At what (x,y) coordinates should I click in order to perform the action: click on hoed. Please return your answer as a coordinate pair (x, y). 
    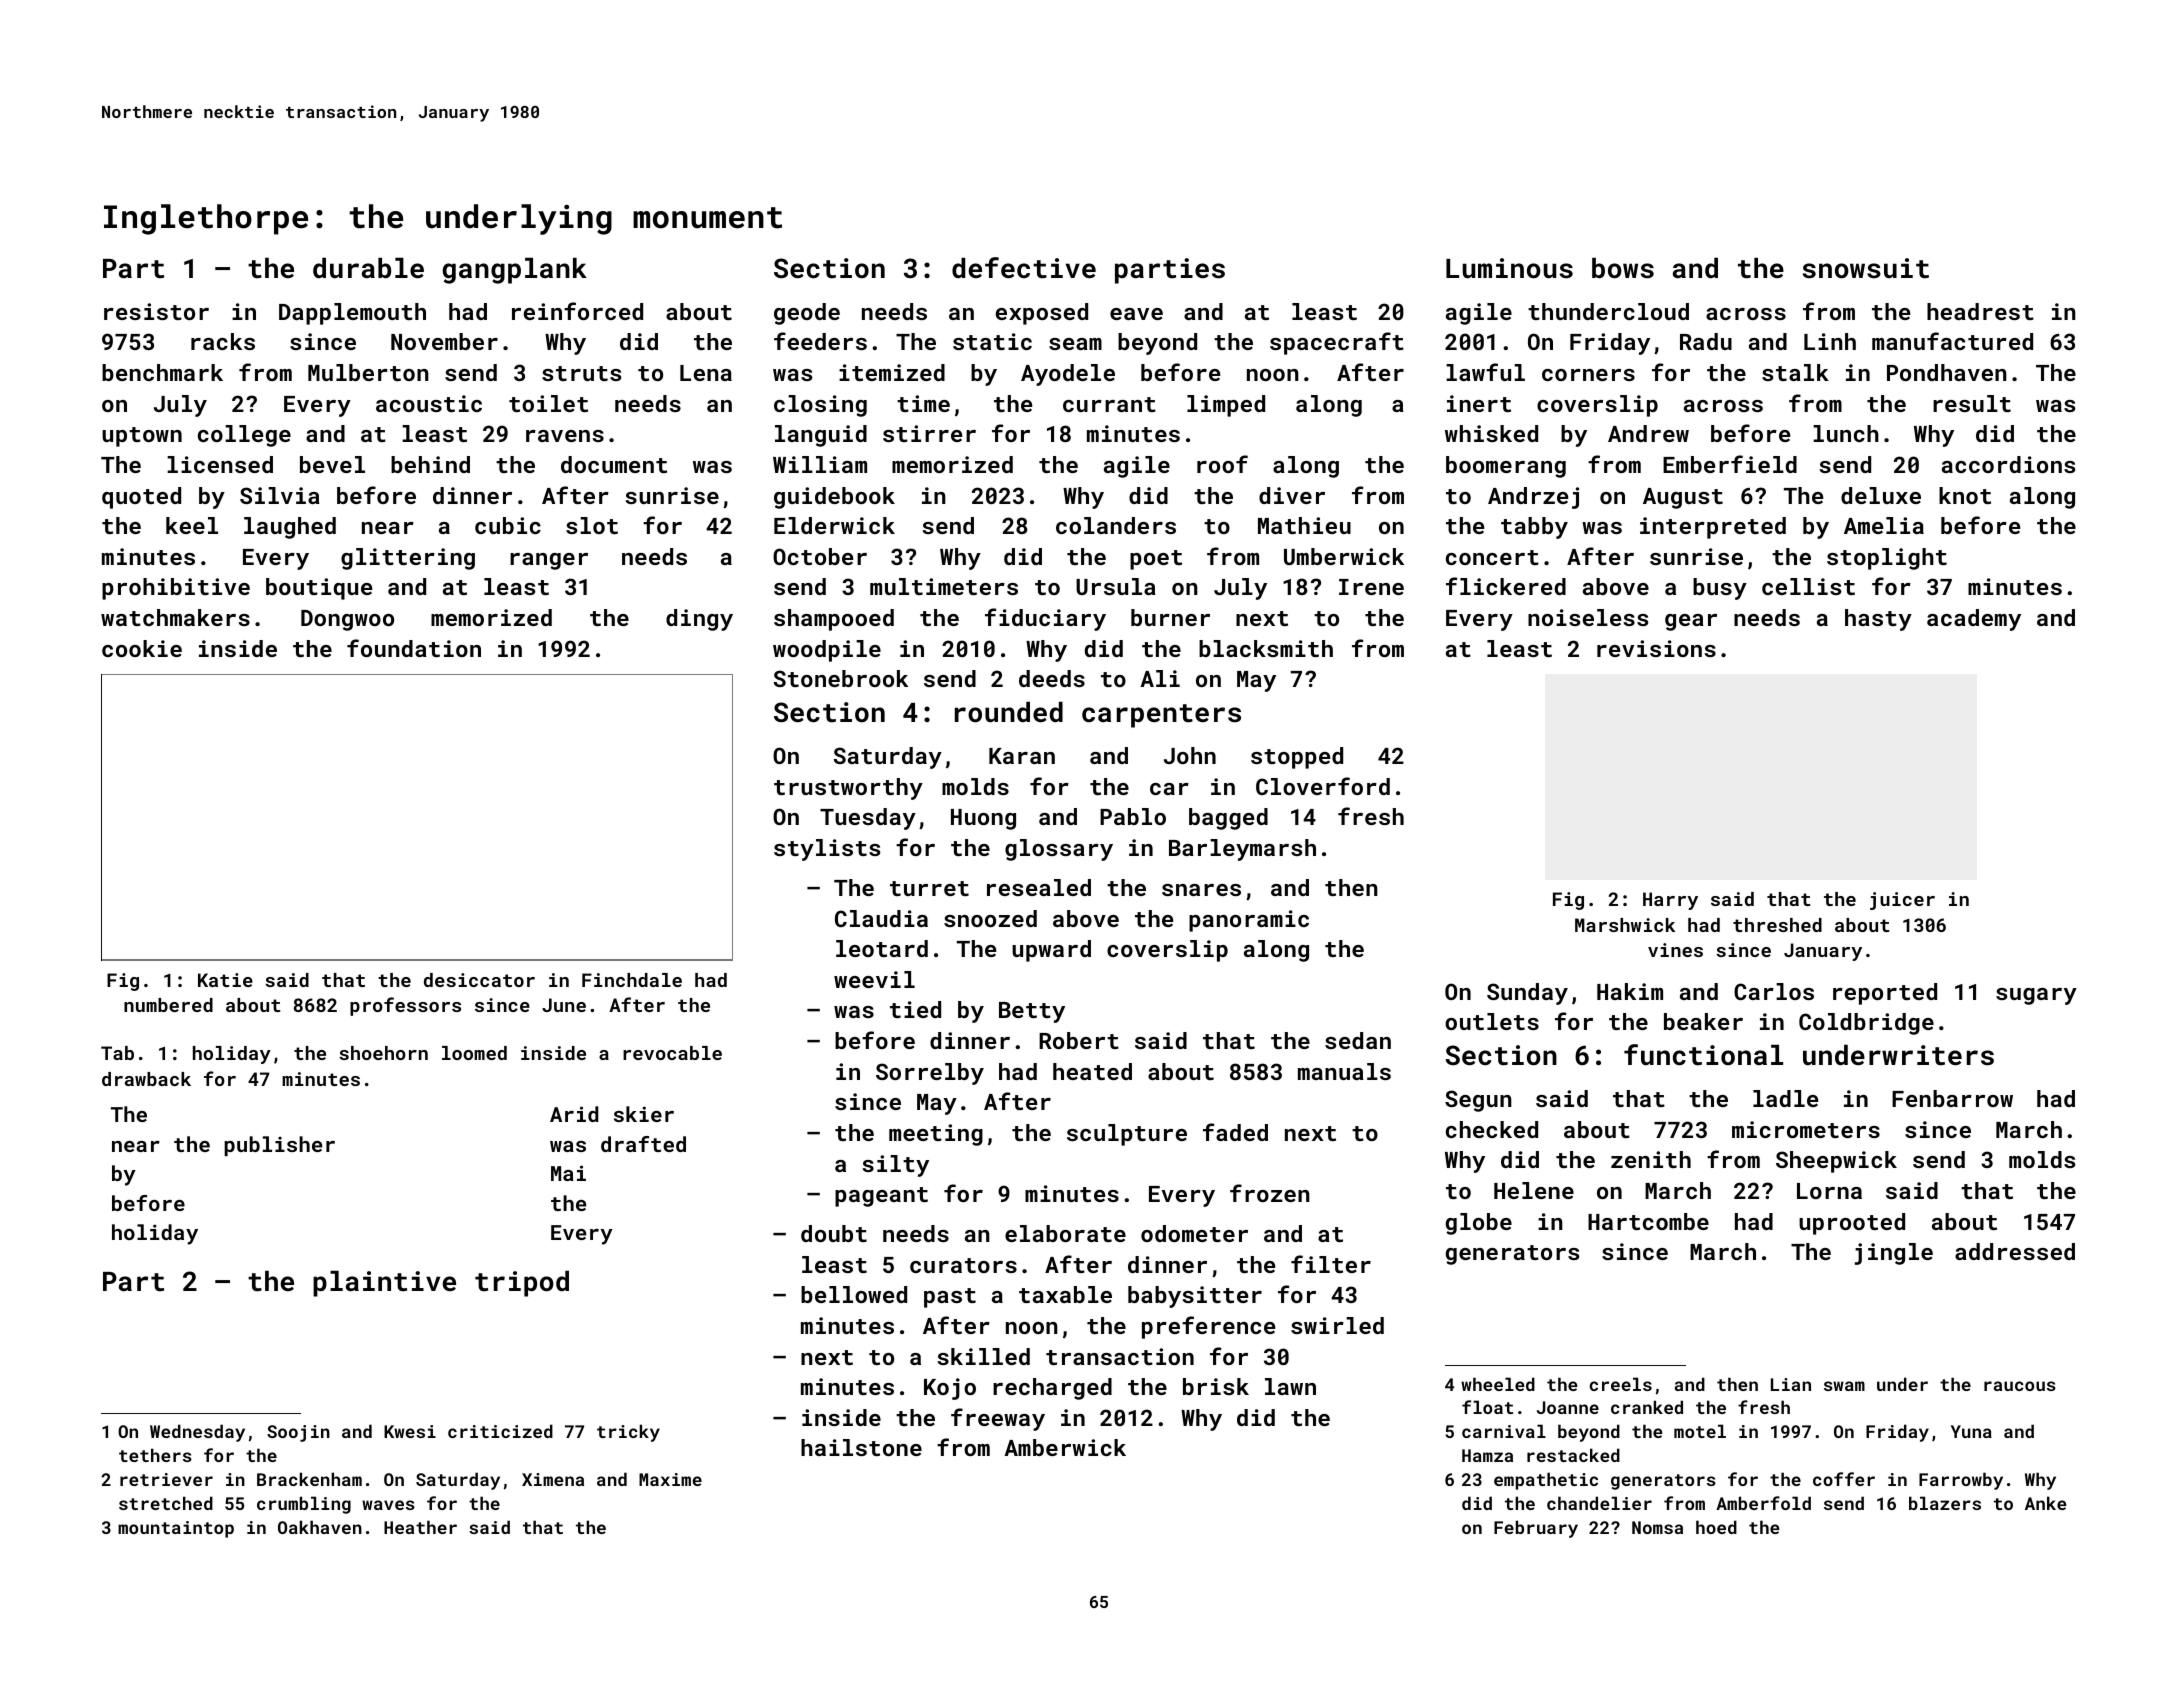
    Looking at the image, I should click on (1716, 1527).
